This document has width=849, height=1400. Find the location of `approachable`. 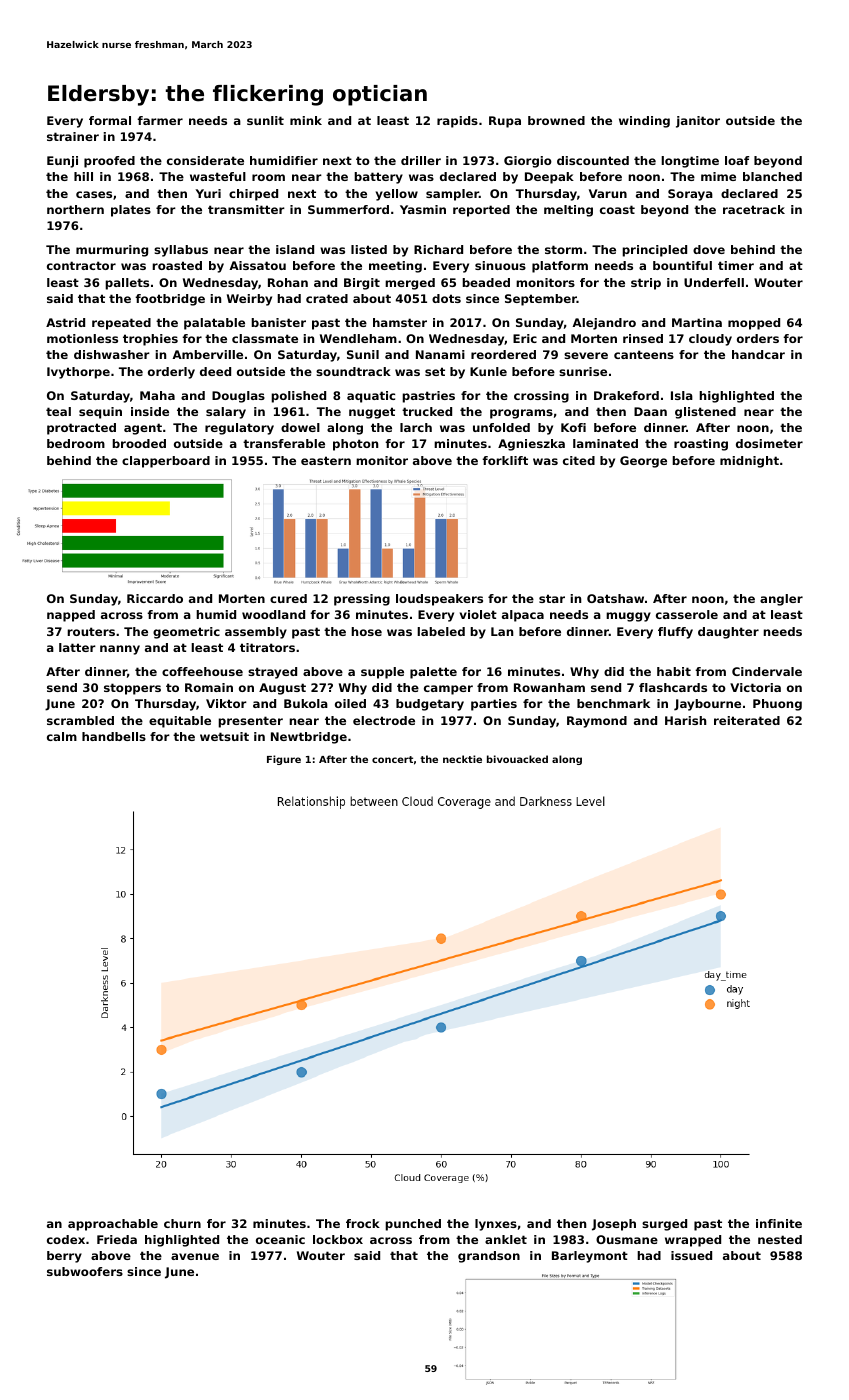

approachable is located at coordinates (113, 1225).
